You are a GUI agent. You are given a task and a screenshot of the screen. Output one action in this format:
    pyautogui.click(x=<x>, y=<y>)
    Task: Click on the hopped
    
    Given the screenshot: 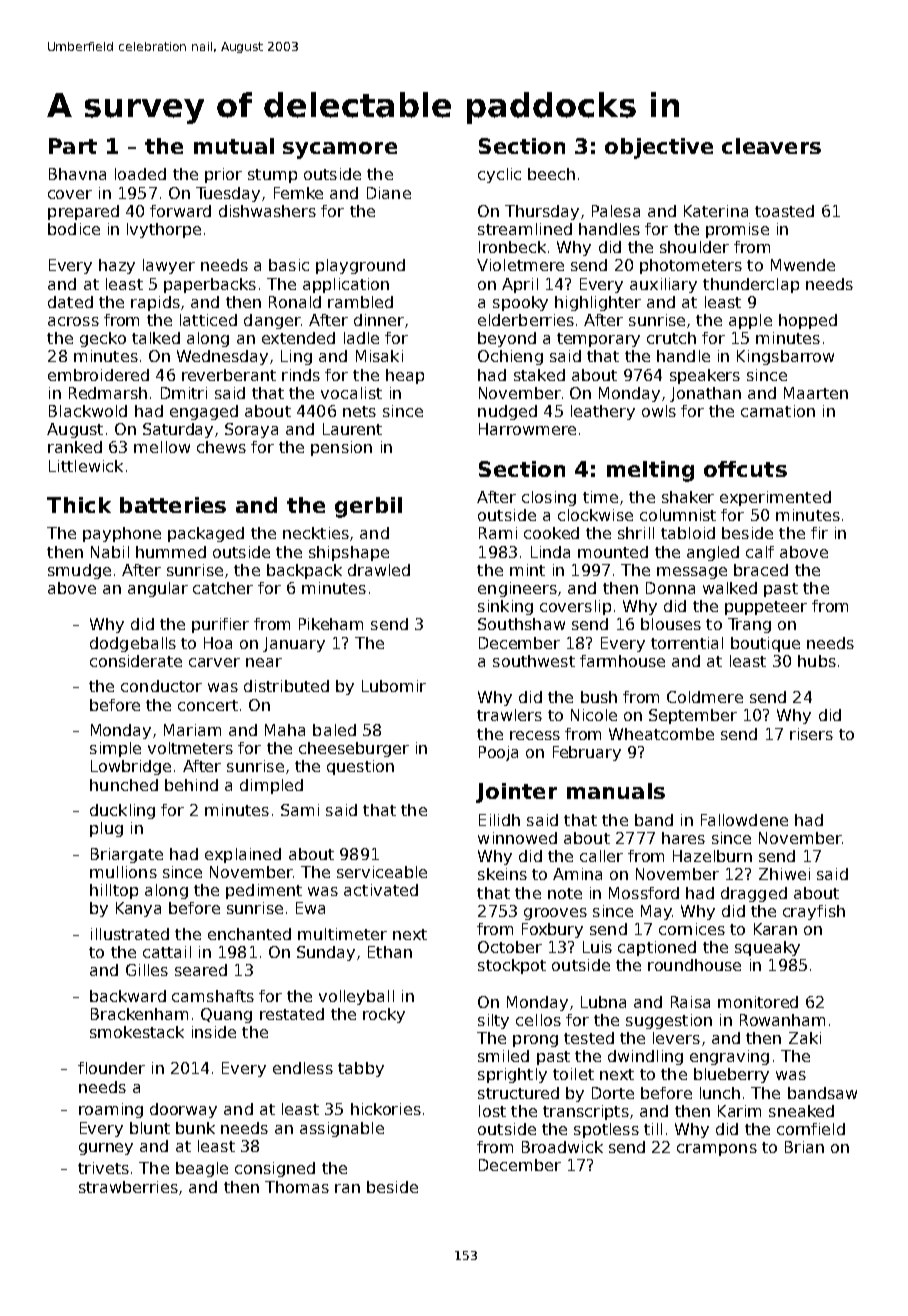 What is the action you would take?
    pyautogui.click(x=808, y=321)
